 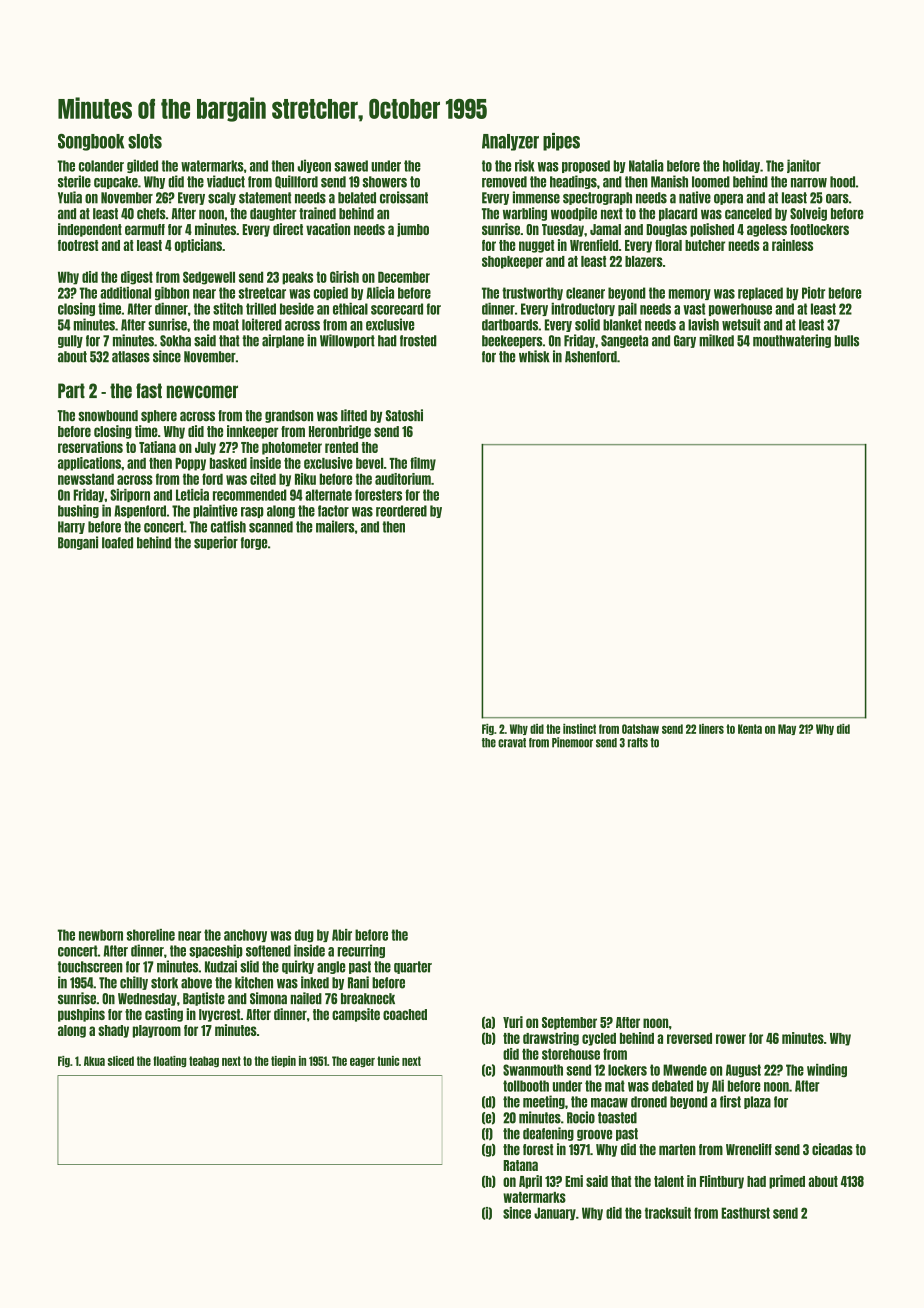 I want to click on lifted, so click(x=354, y=415).
